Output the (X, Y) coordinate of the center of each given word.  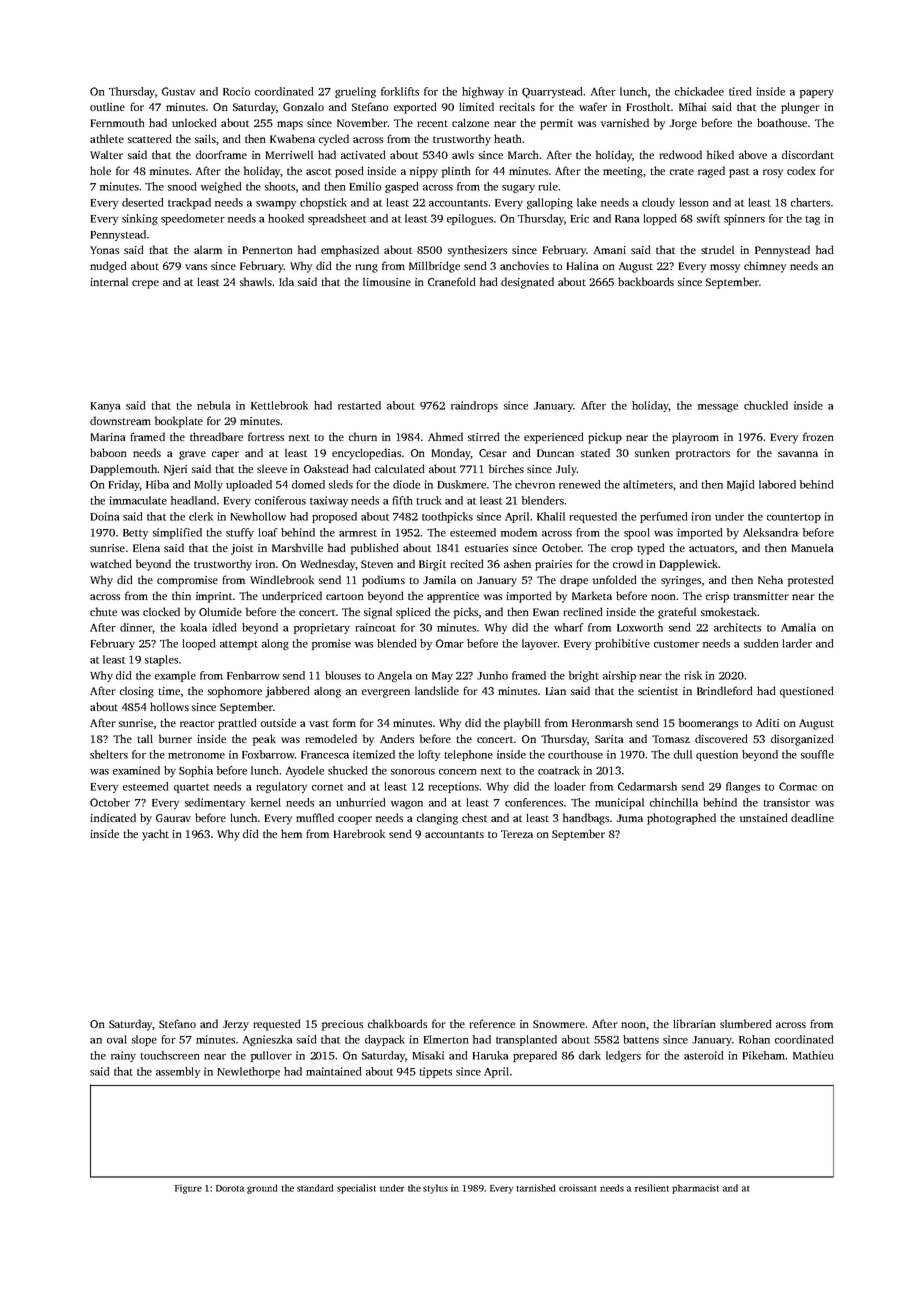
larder (797, 643)
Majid (740, 485)
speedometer (193, 219)
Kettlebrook (279, 405)
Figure (188, 1189)
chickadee (699, 91)
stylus (435, 1189)
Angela (395, 676)
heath (507, 138)
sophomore (235, 692)
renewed (579, 484)
